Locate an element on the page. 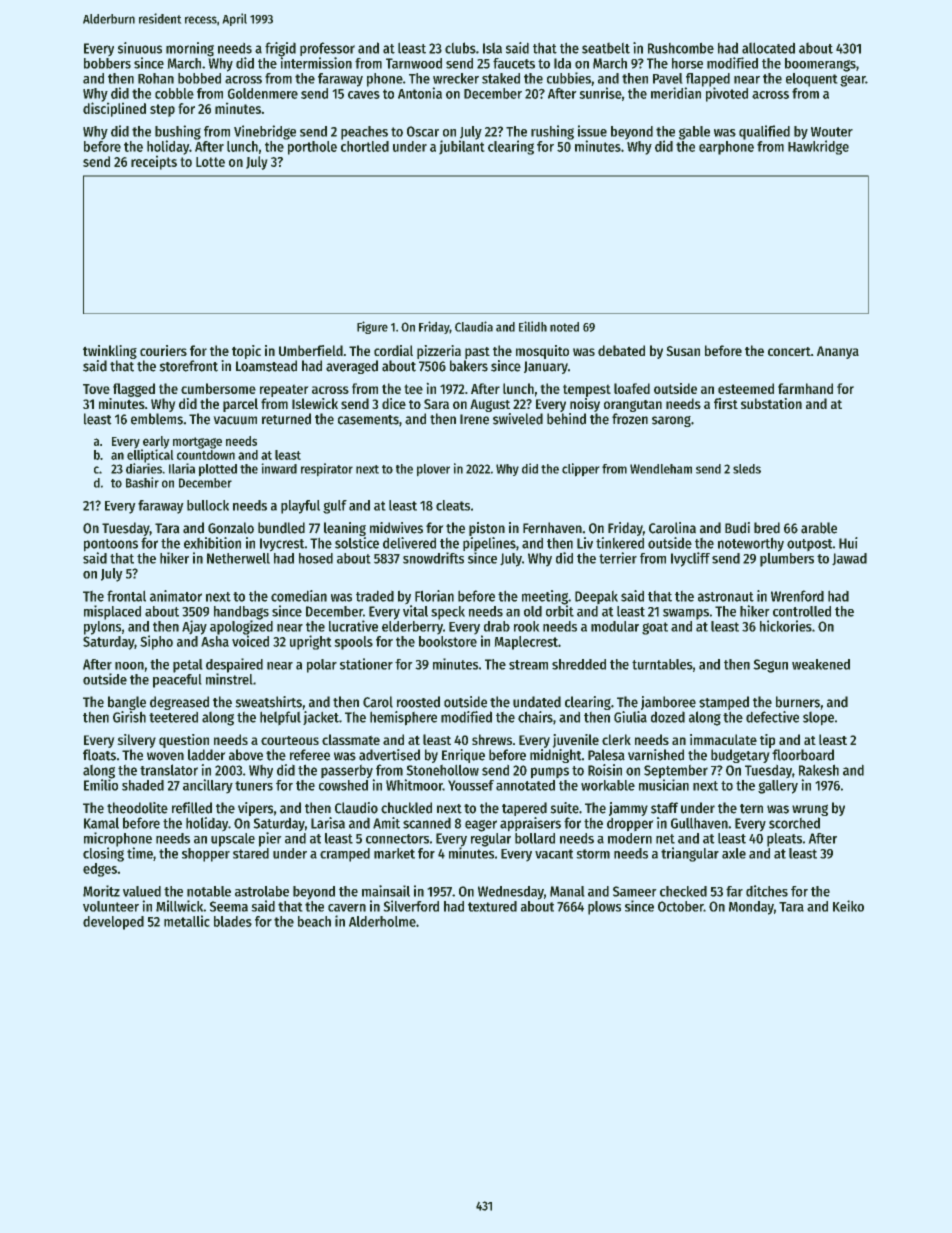 Image resolution: width=952 pixels, height=1233 pixels. Roisin is located at coordinates (605, 770).
